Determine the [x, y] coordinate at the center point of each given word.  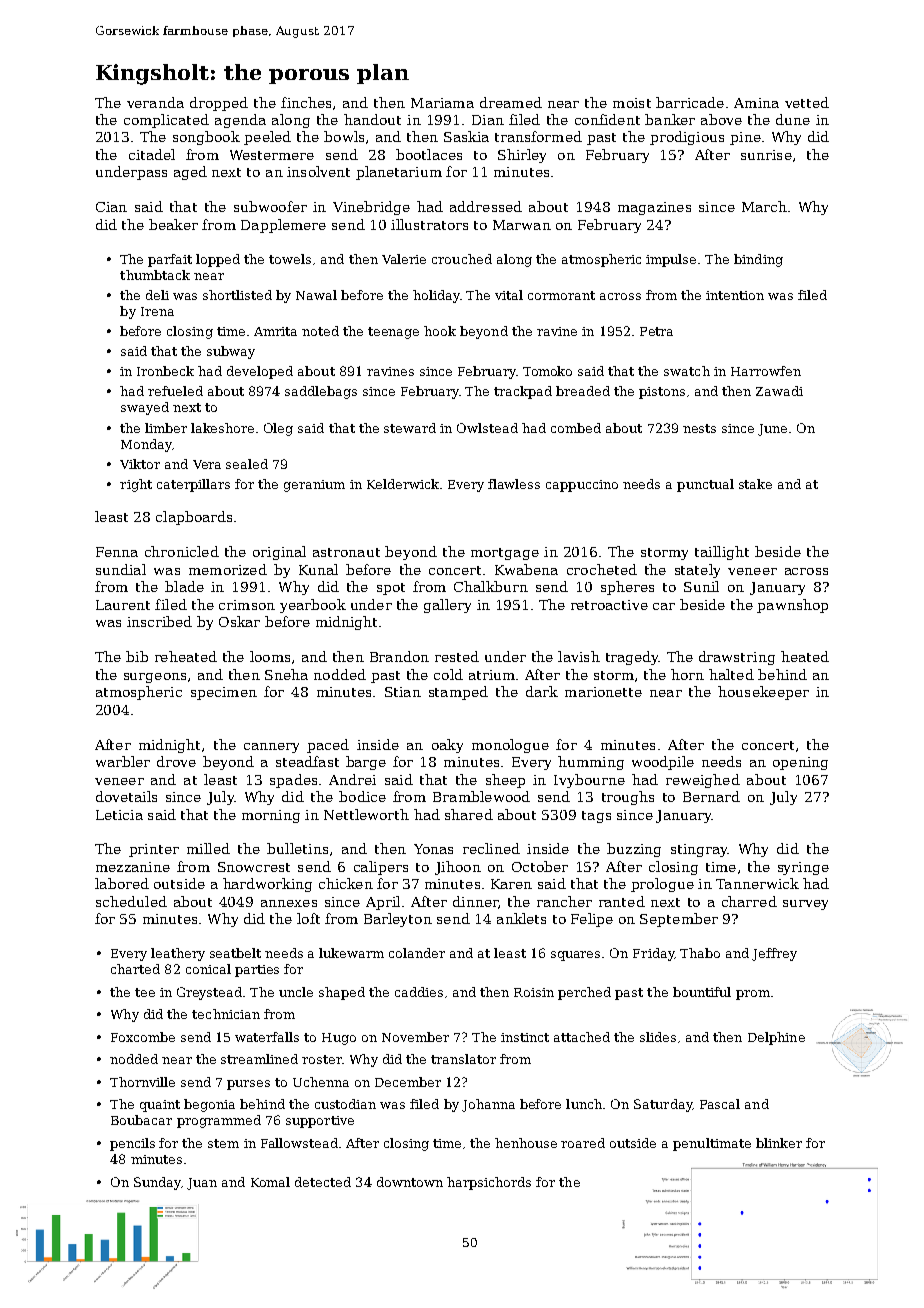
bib [137, 656]
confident [607, 119]
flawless [514, 484]
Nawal [316, 295]
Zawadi [779, 391]
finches [306, 102]
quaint [160, 1106]
